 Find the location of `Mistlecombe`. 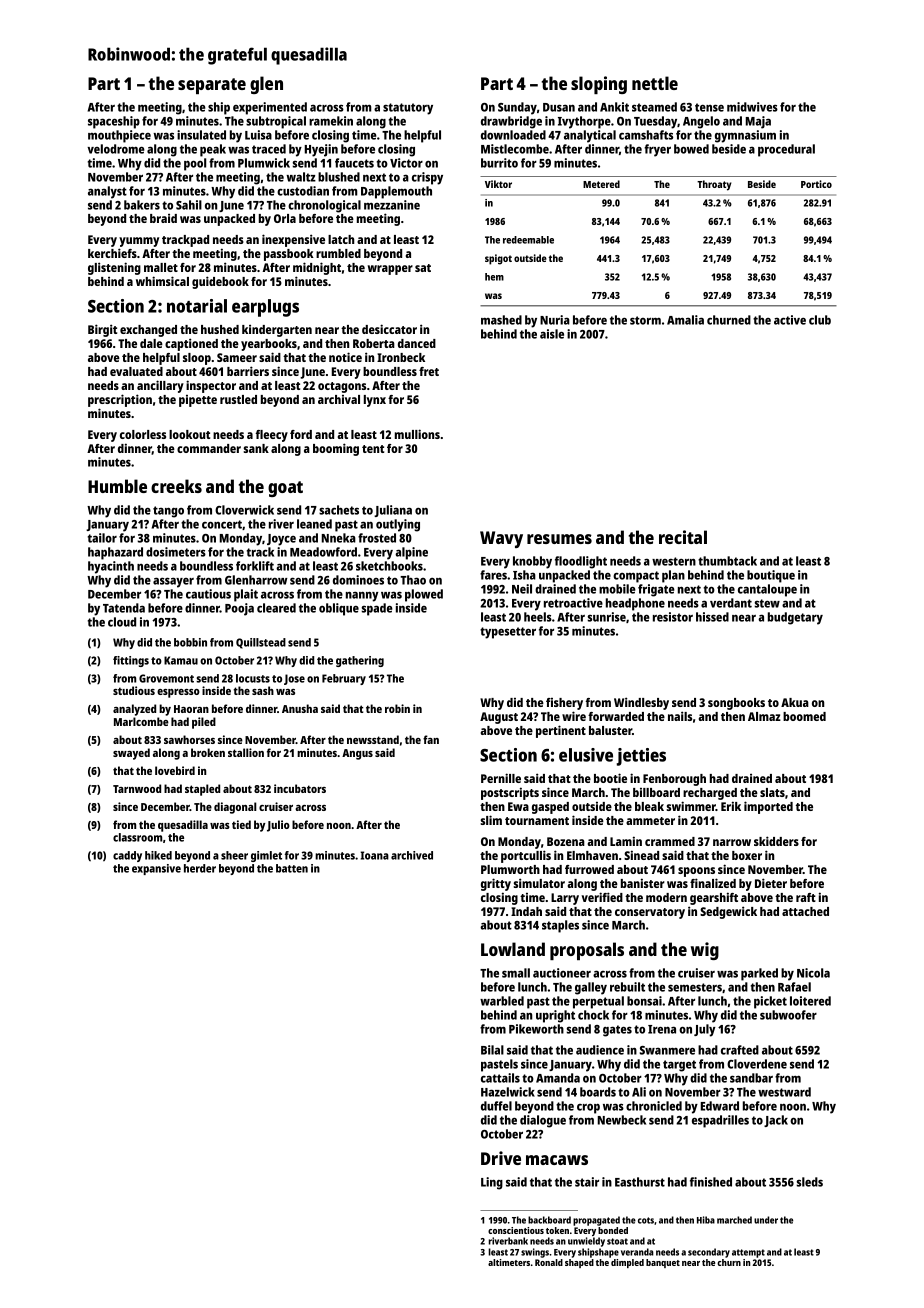

Mistlecombe is located at coordinates (515, 149).
